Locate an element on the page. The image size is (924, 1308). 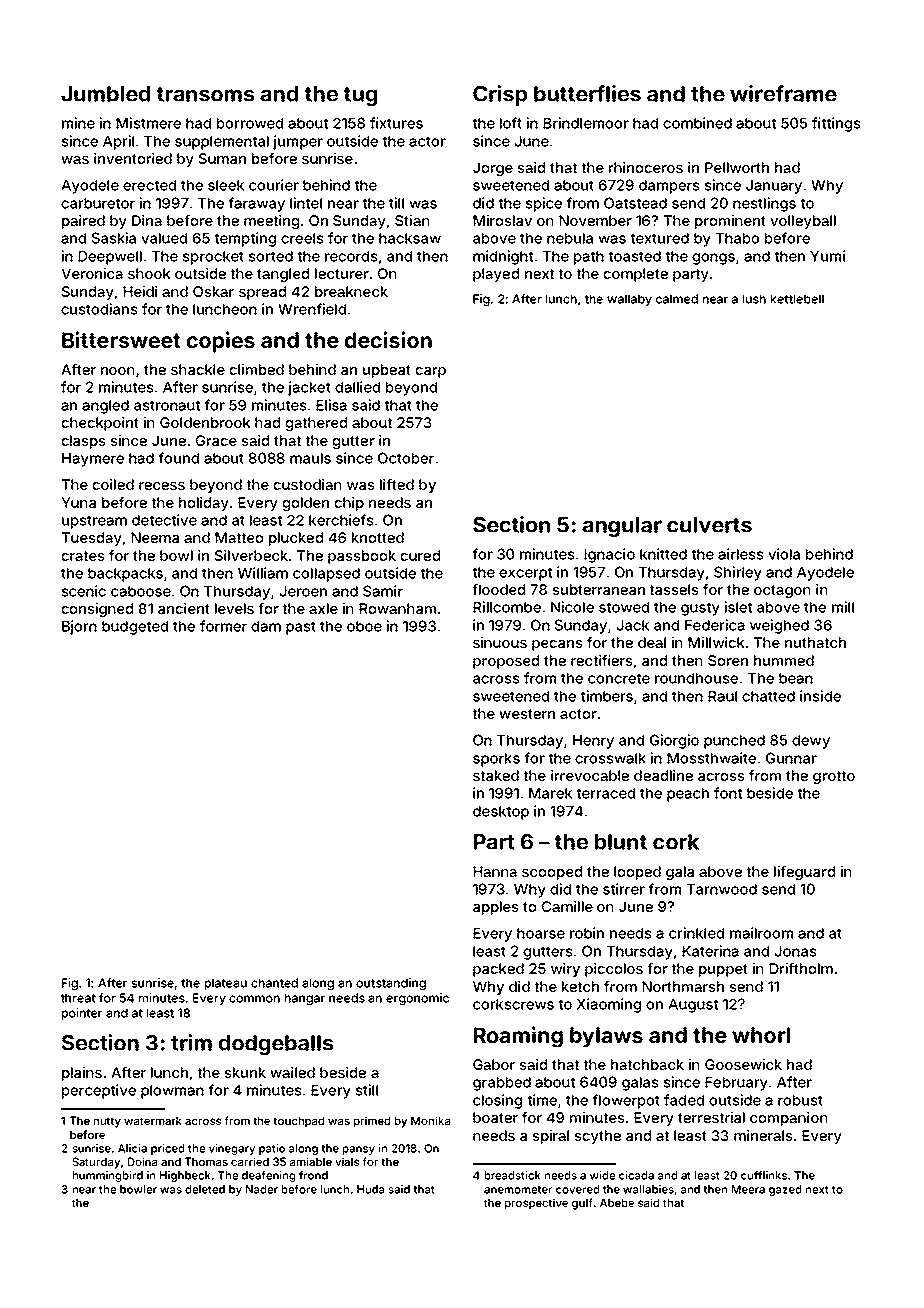
wireframe is located at coordinates (783, 93).
